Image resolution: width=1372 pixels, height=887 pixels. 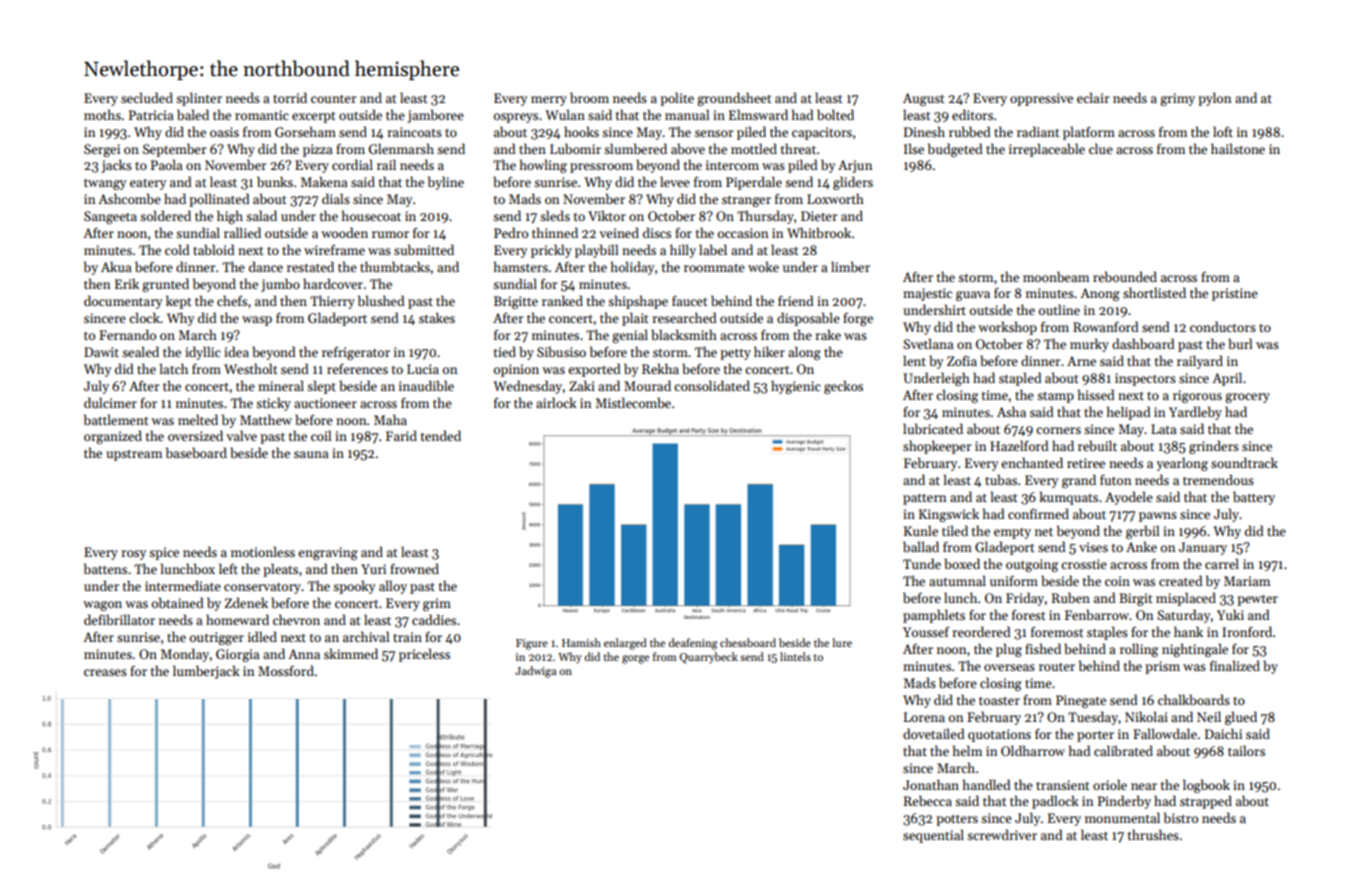 What do you see at coordinates (1106, 326) in the screenshot?
I see `Rowanford` at bounding box center [1106, 326].
